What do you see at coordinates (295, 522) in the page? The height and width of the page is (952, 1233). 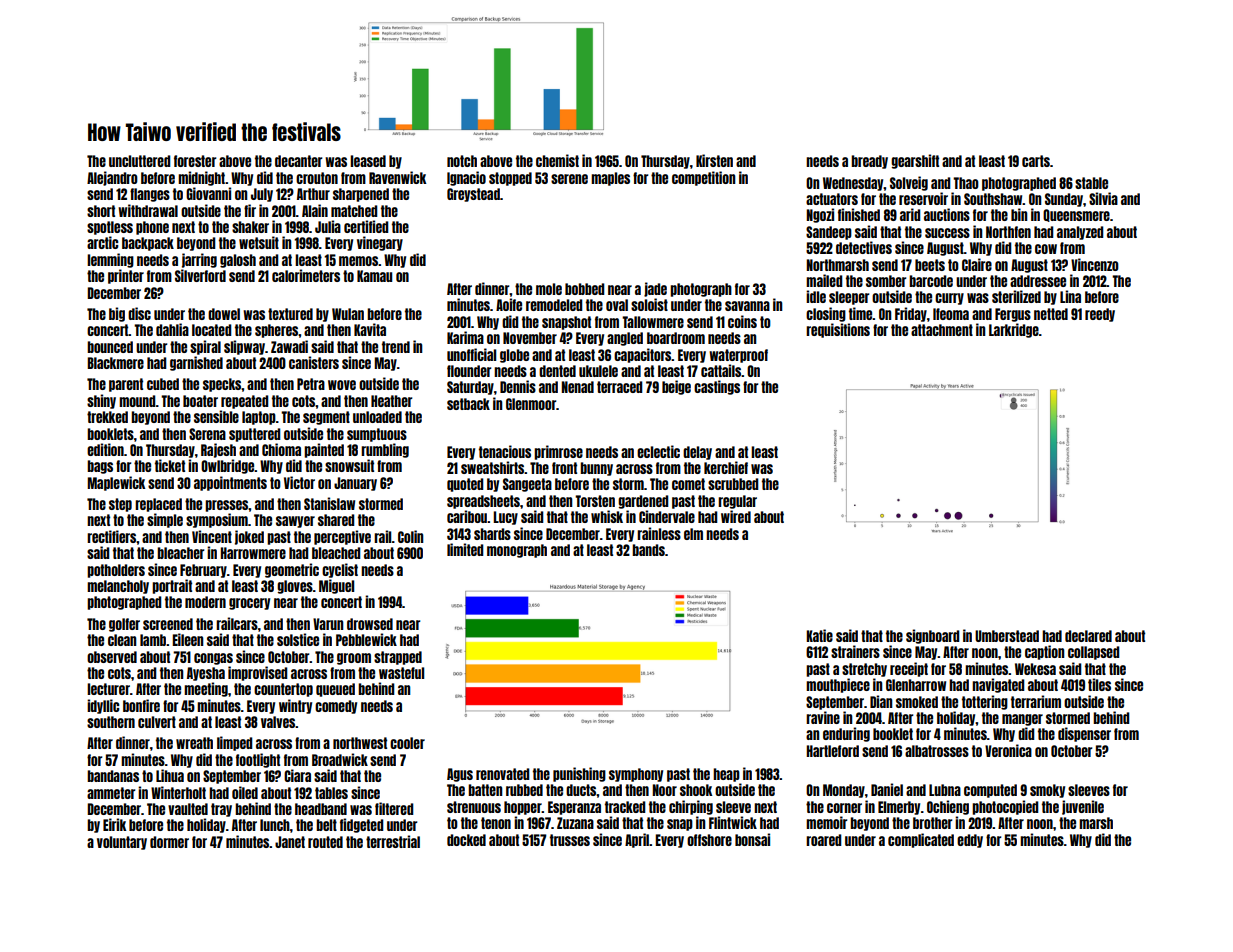 I see `sawyer` at bounding box center [295, 522].
